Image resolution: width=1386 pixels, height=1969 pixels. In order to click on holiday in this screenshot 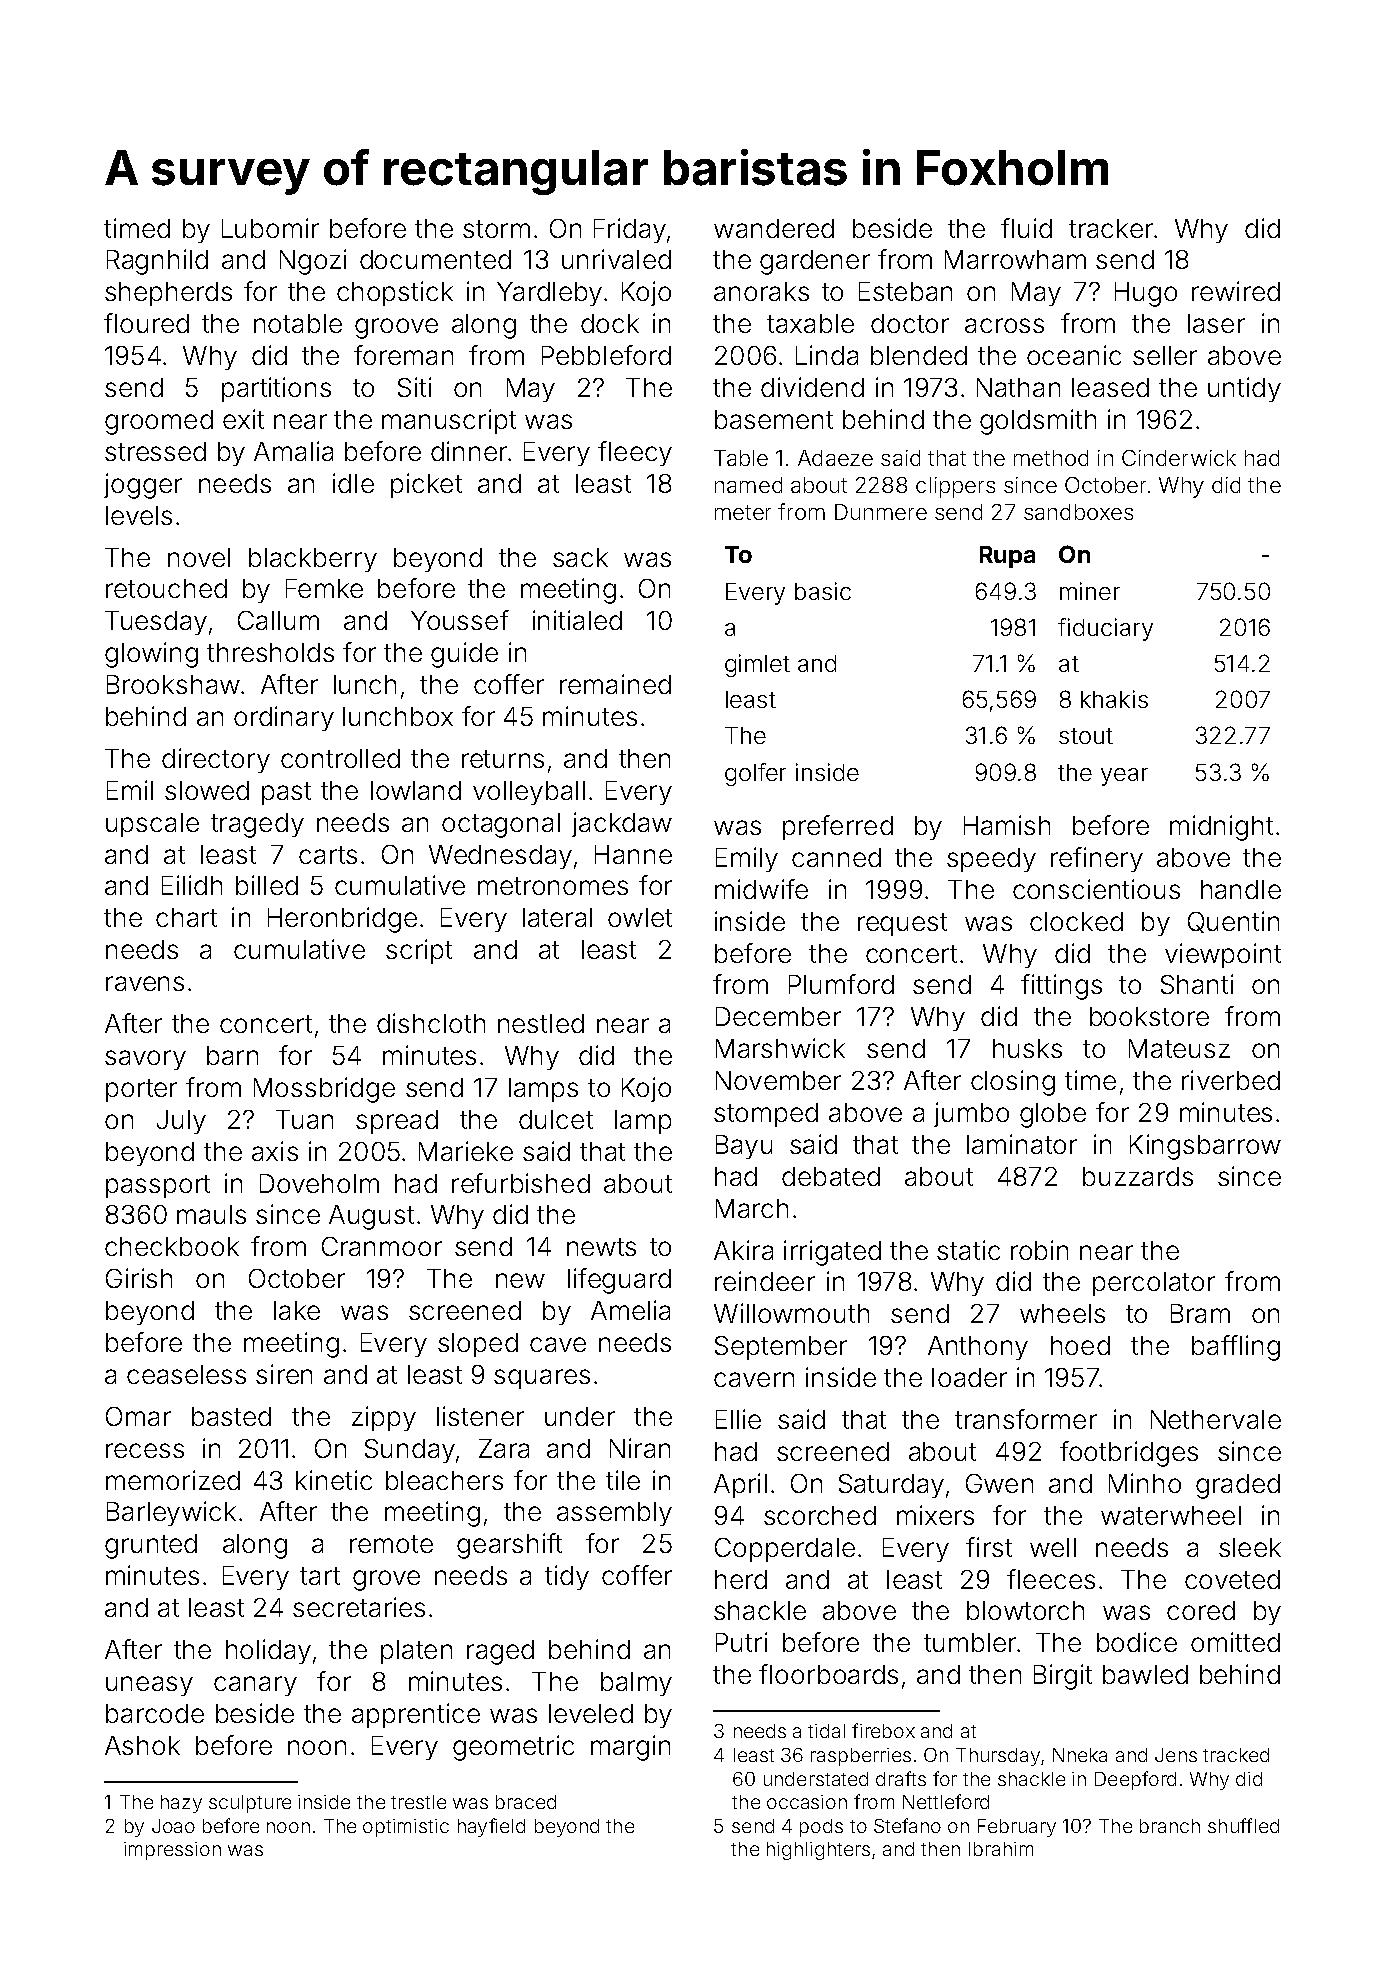, I will do `click(268, 1651)`.
